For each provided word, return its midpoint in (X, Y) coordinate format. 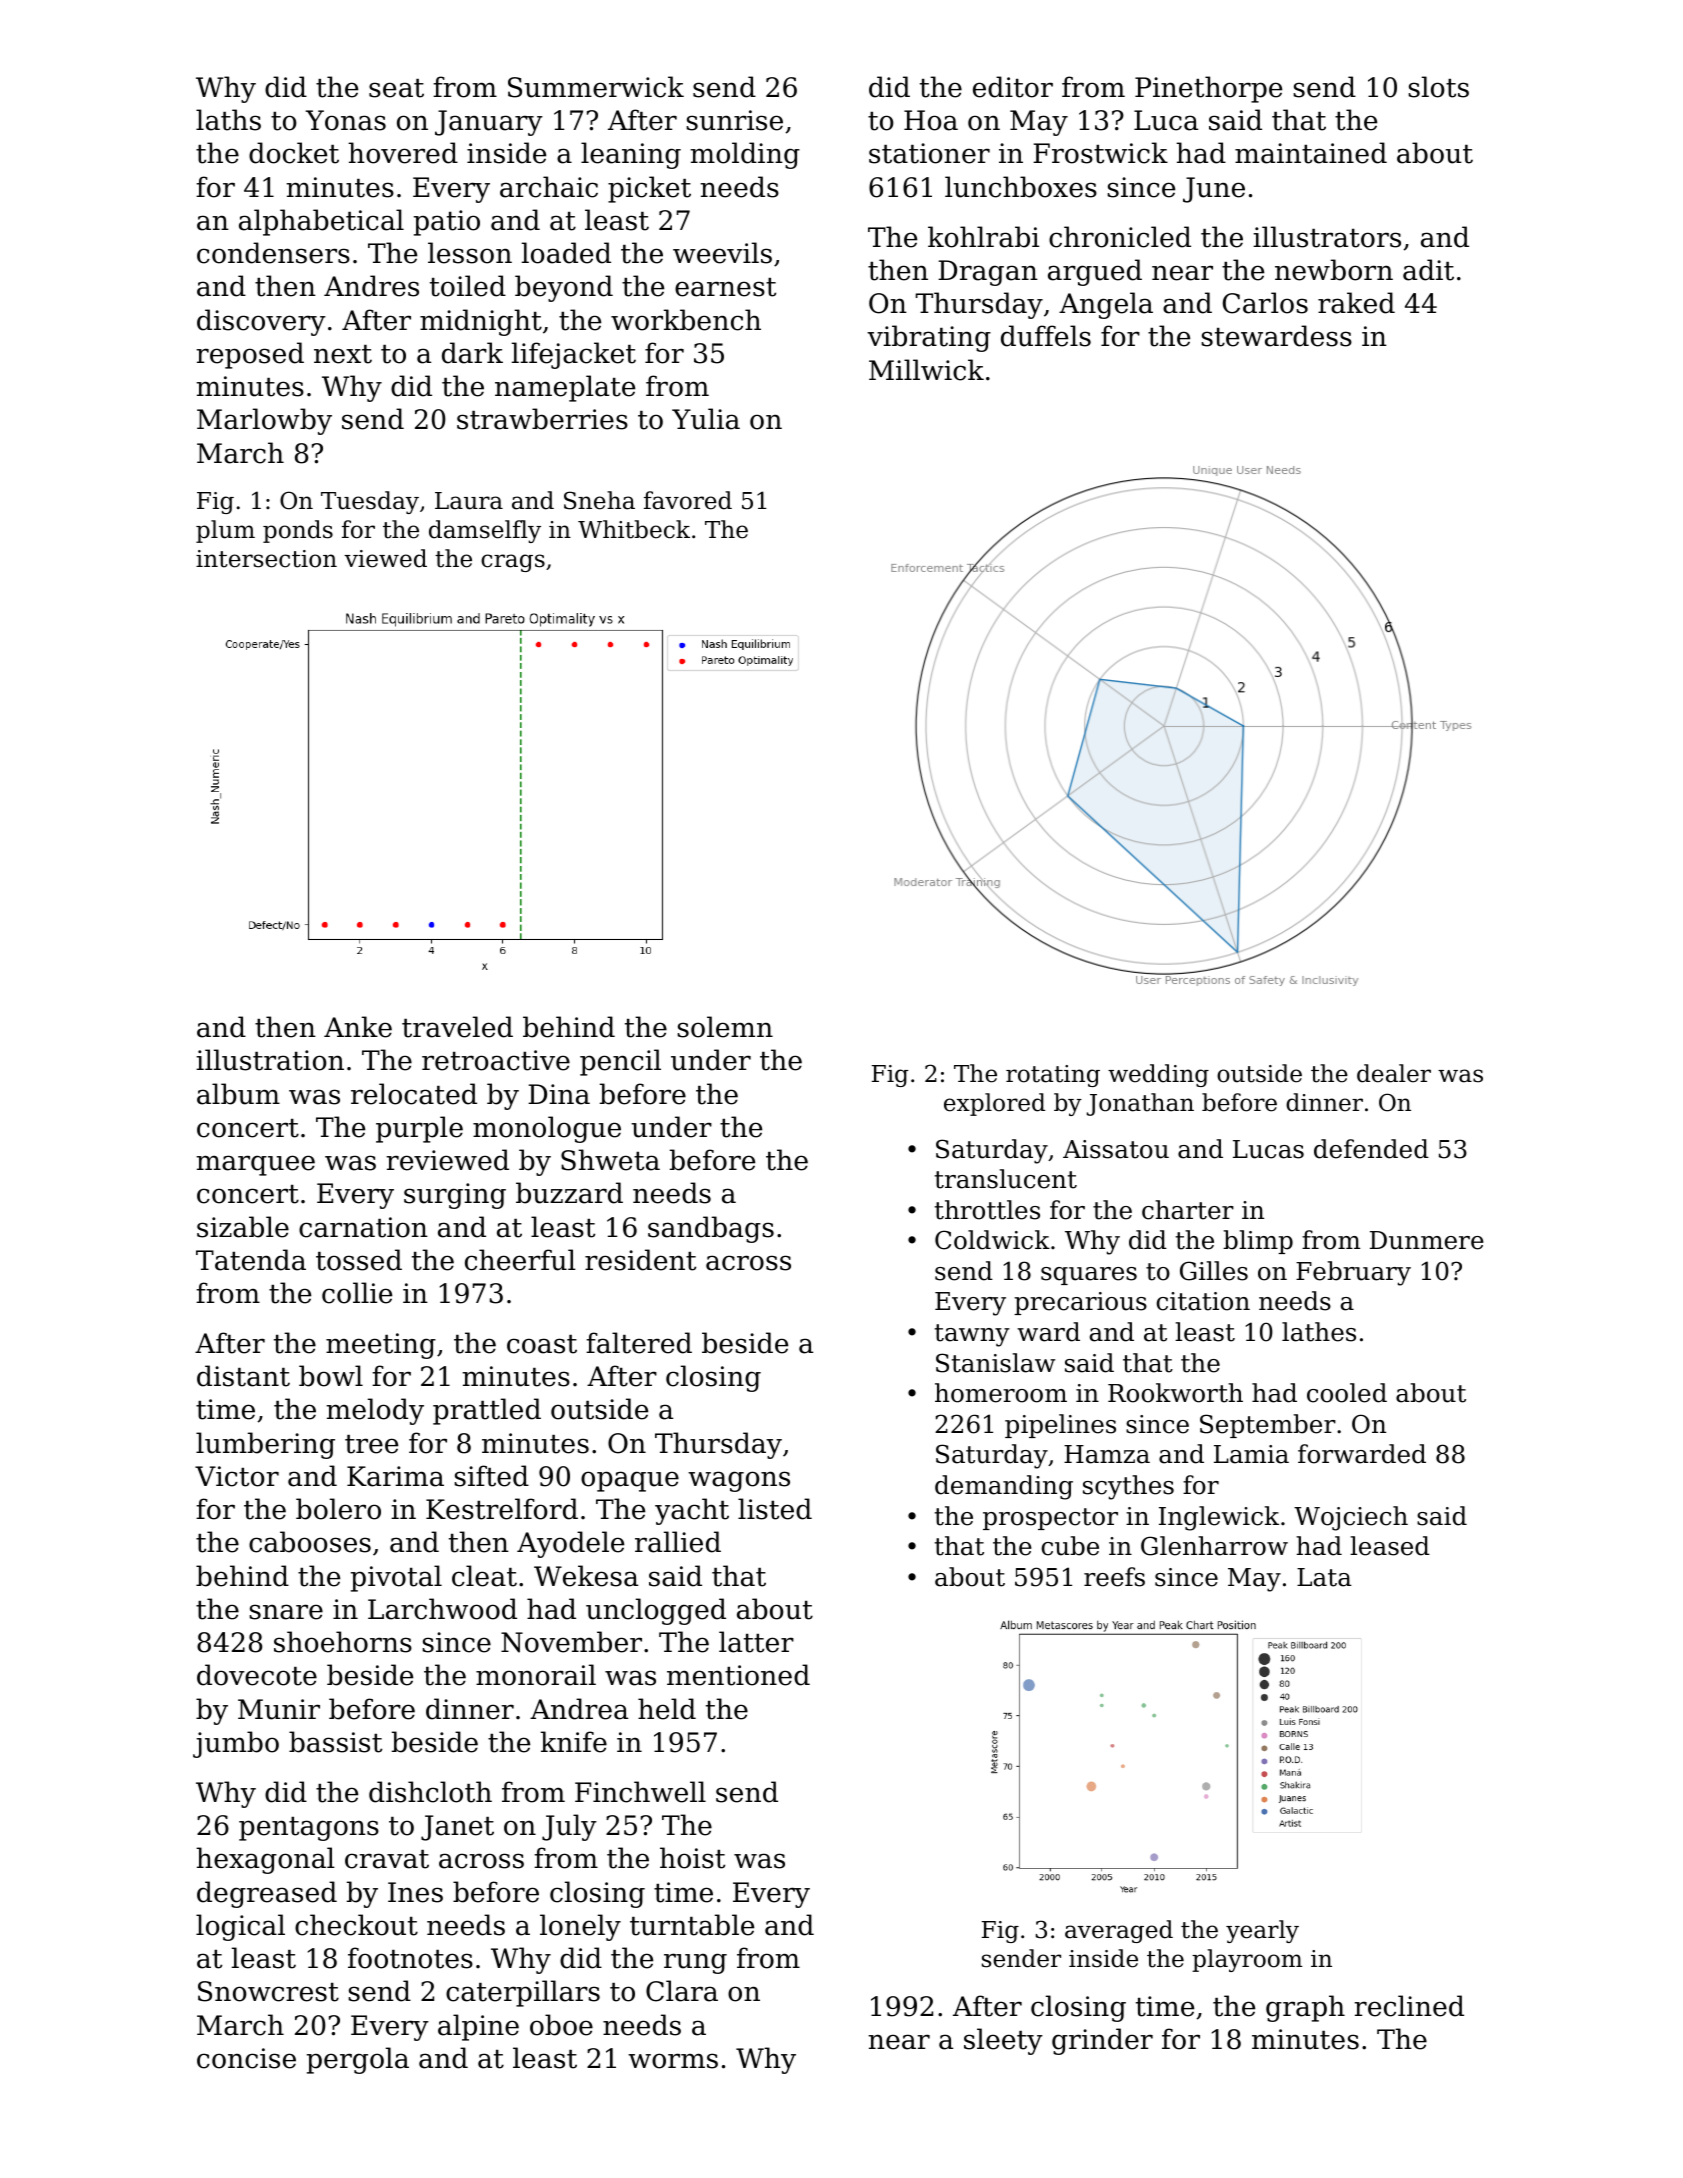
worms (673, 2061)
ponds (298, 531)
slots (1438, 87)
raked (1356, 303)
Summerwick (596, 87)
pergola (358, 2060)
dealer (1394, 1073)
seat (396, 88)
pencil (620, 1062)
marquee (255, 1165)
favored (688, 500)
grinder (1102, 2041)
